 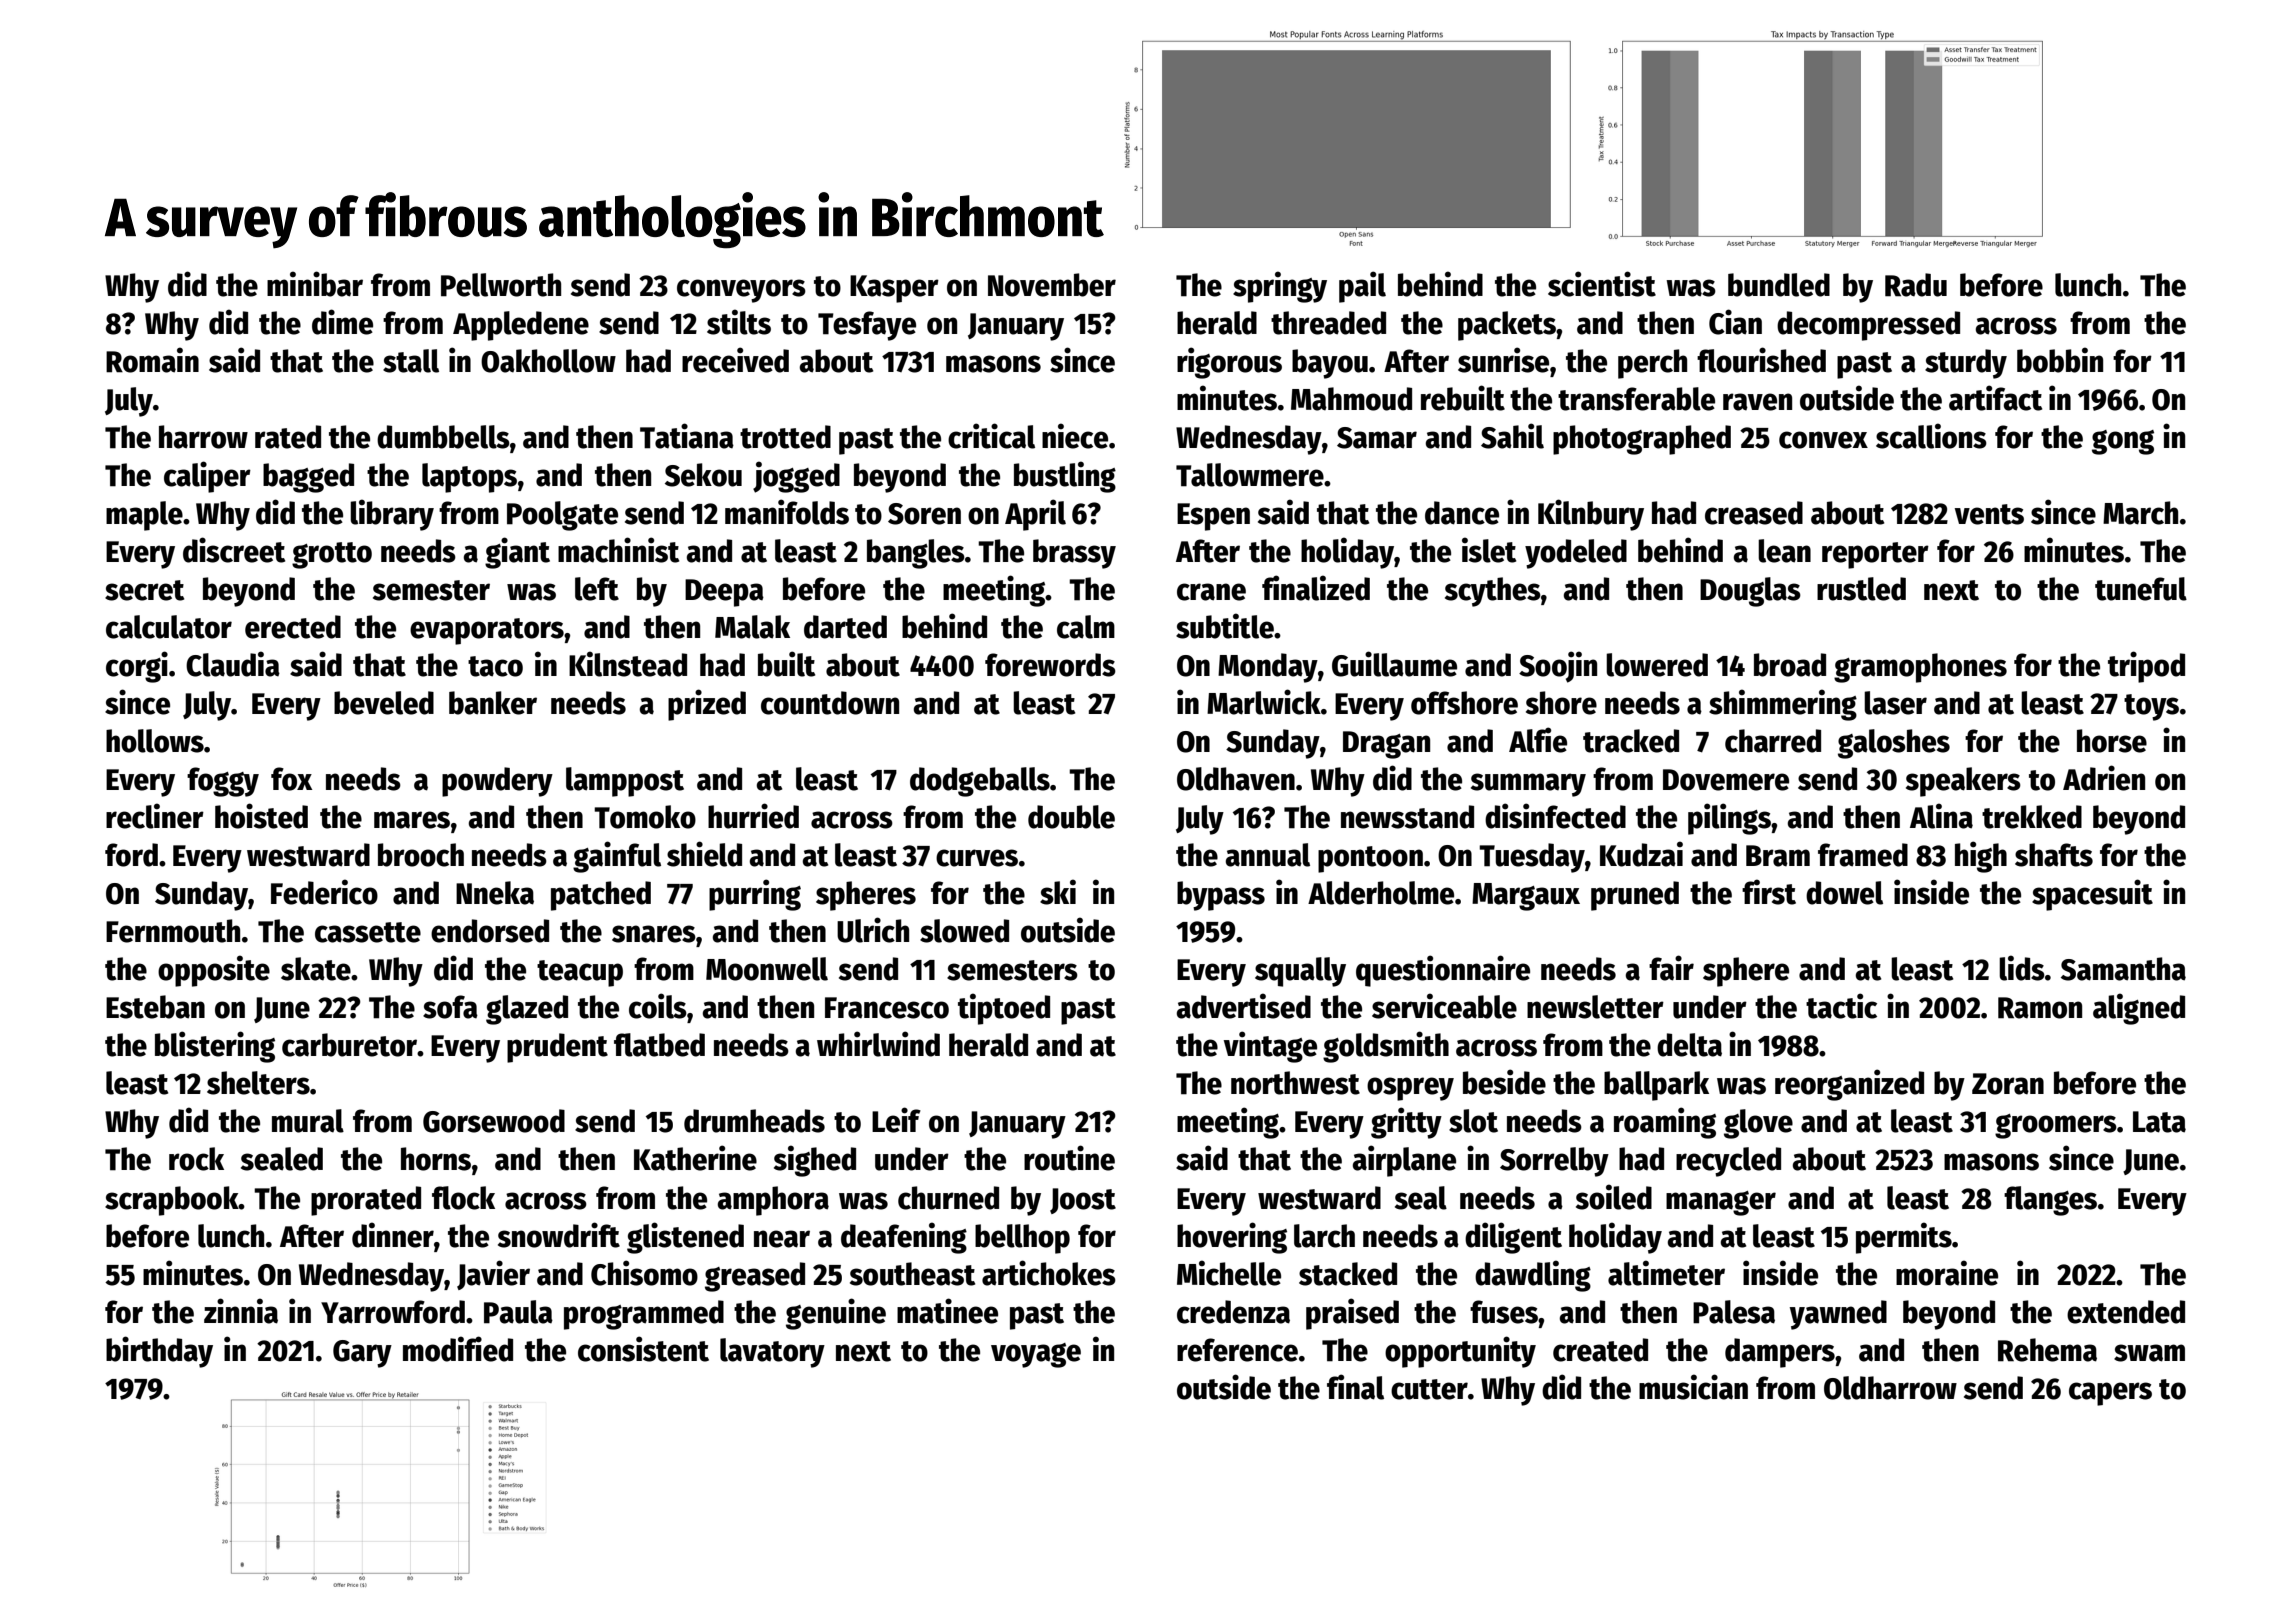 I want to click on springy, so click(x=1280, y=287).
